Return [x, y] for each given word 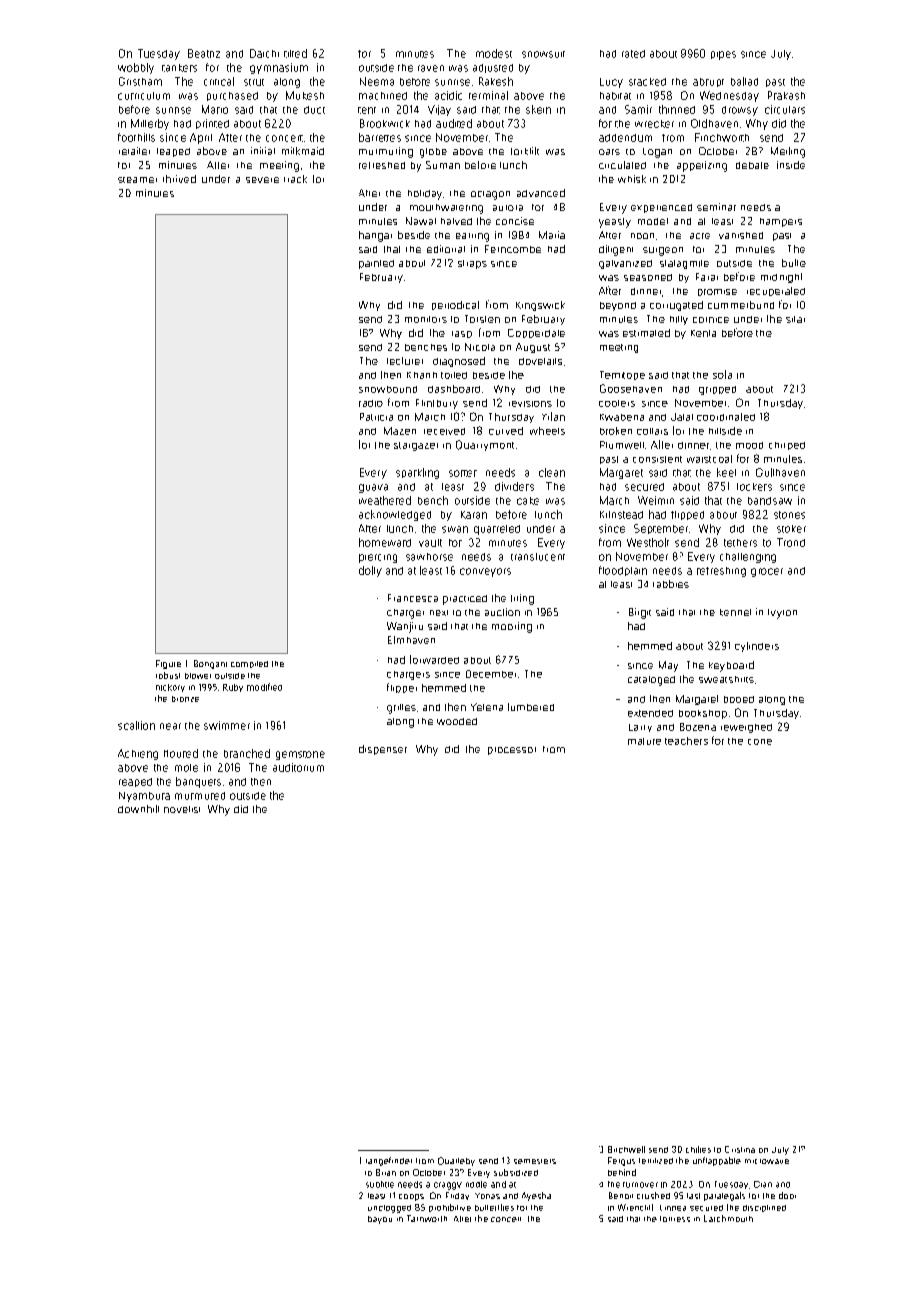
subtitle [380, 1184]
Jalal [682, 417]
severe [262, 180]
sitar [795, 319]
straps [472, 264]
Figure [168, 664]
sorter [463, 473]
